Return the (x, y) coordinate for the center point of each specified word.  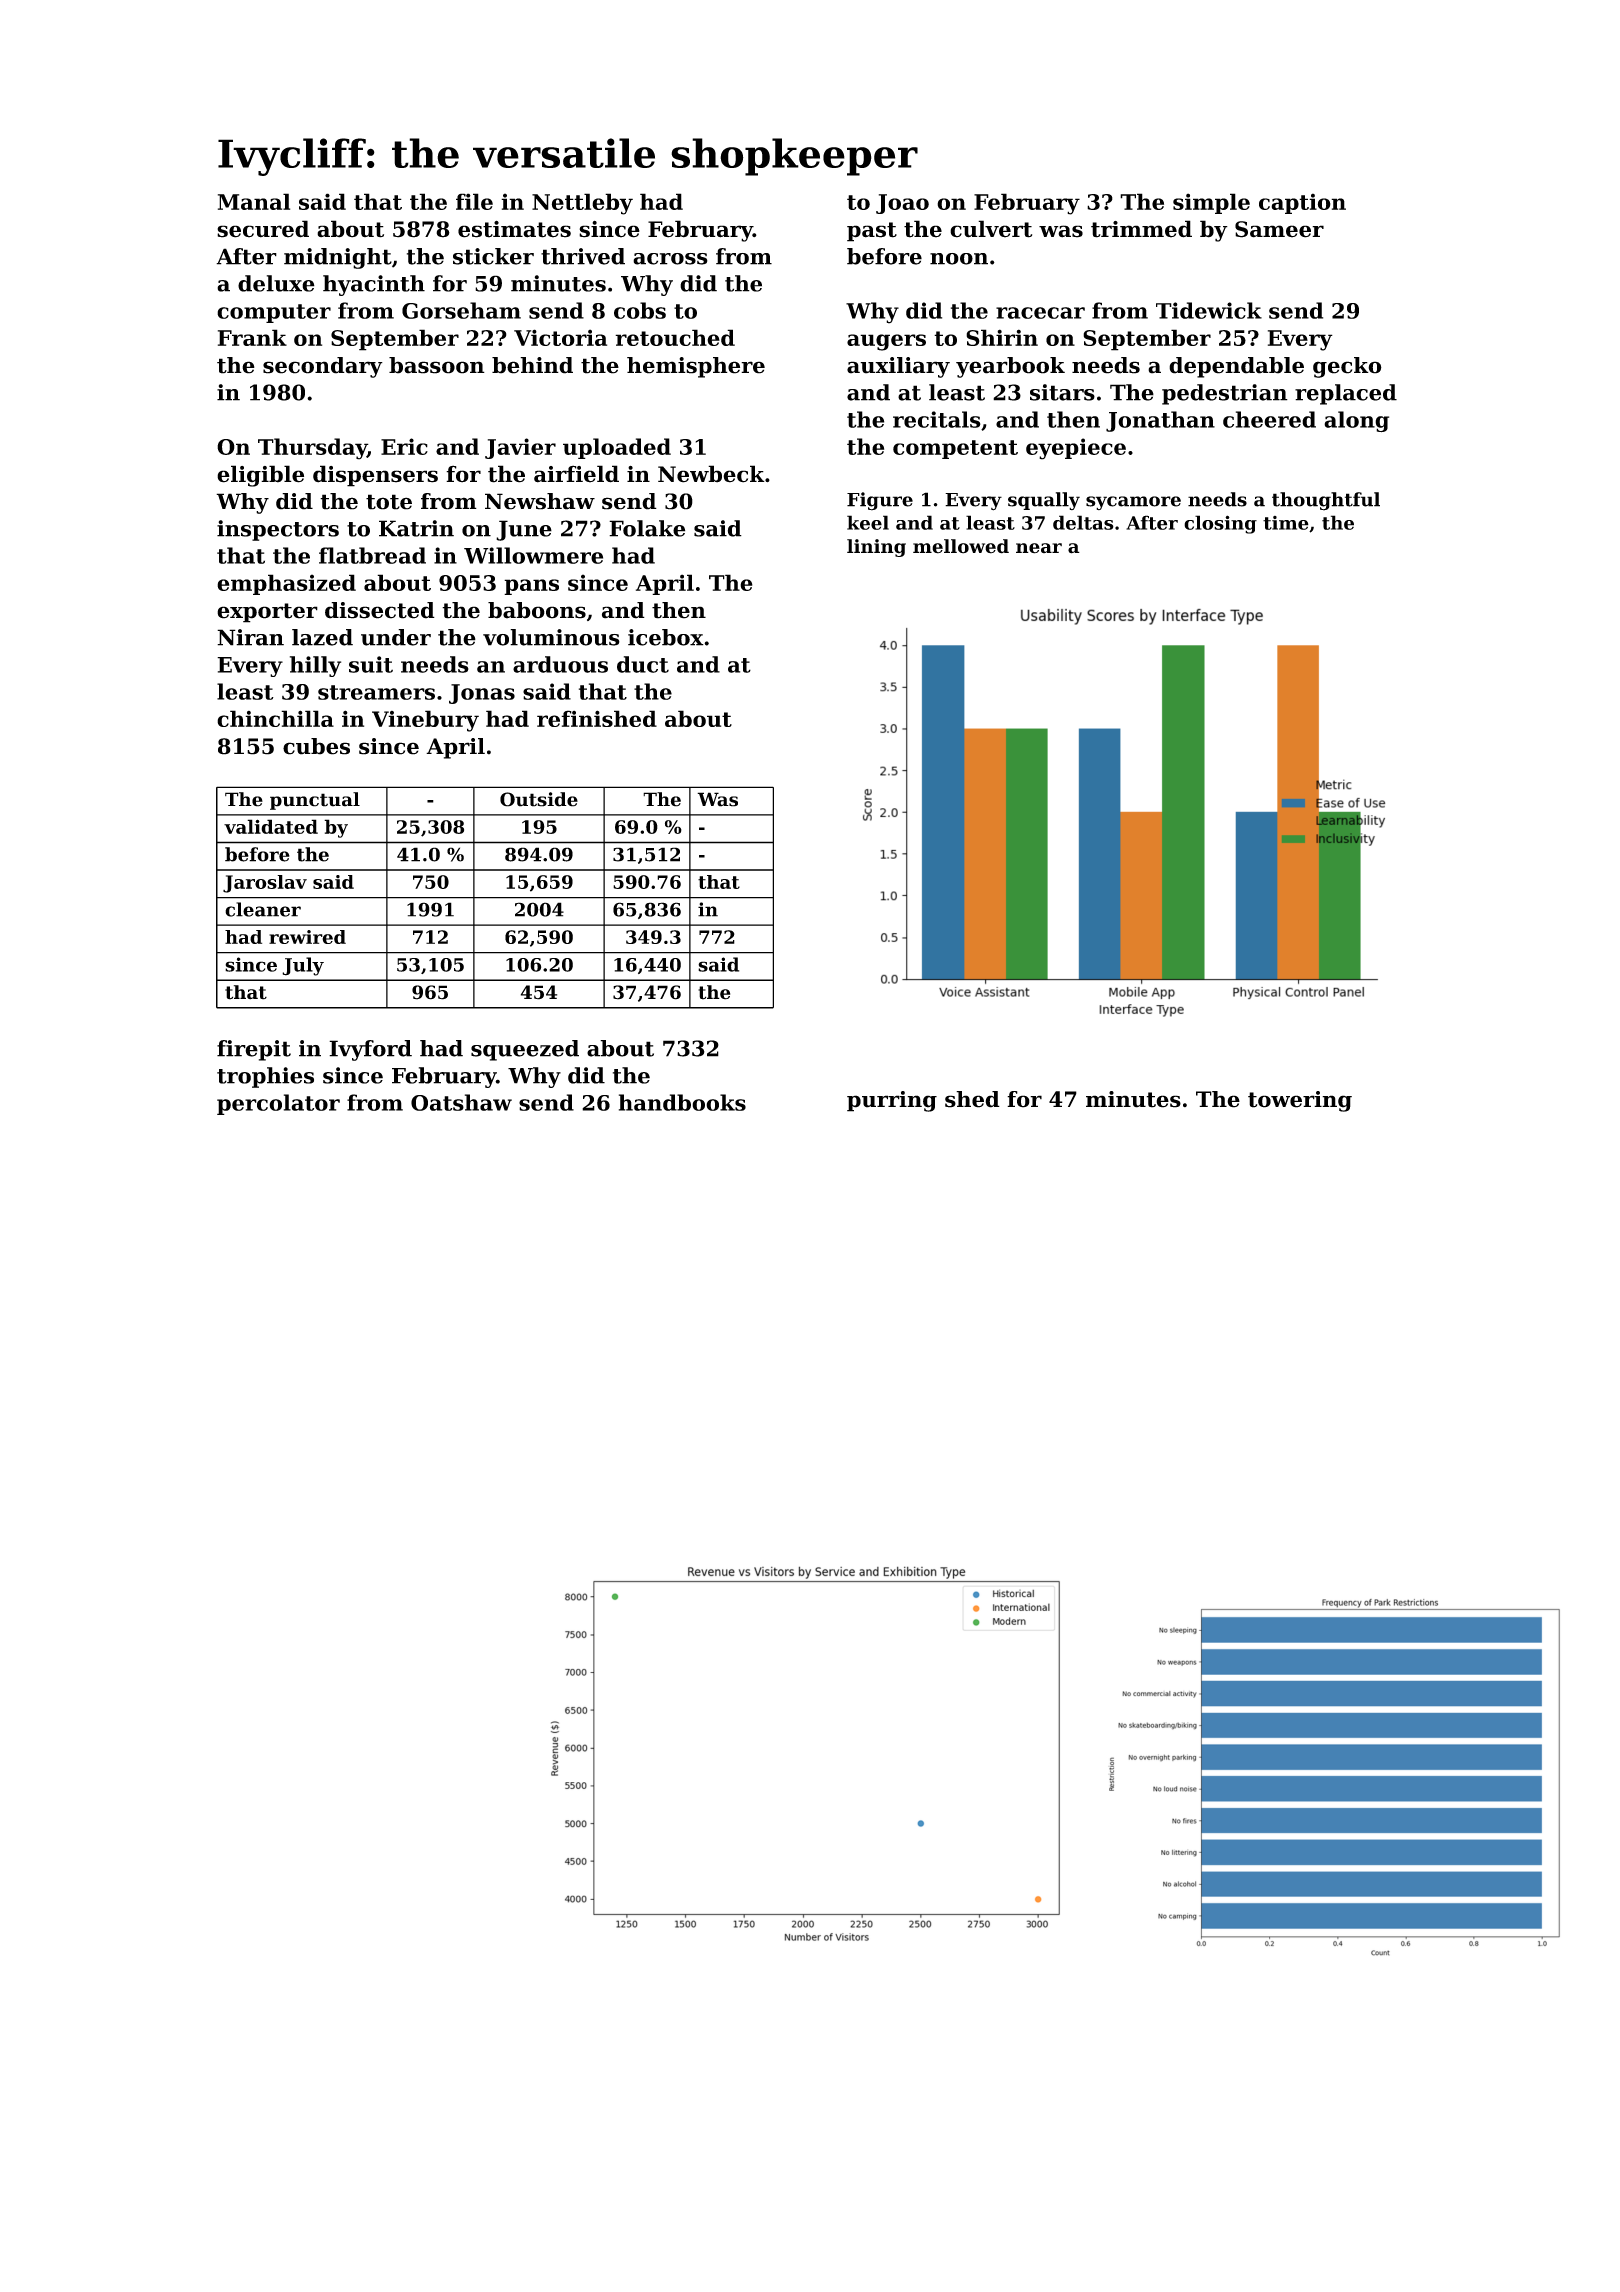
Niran (250, 637)
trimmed (1141, 229)
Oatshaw (461, 1102)
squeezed (525, 1050)
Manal (254, 201)
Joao (902, 204)
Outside (539, 799)
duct (643, 664)
